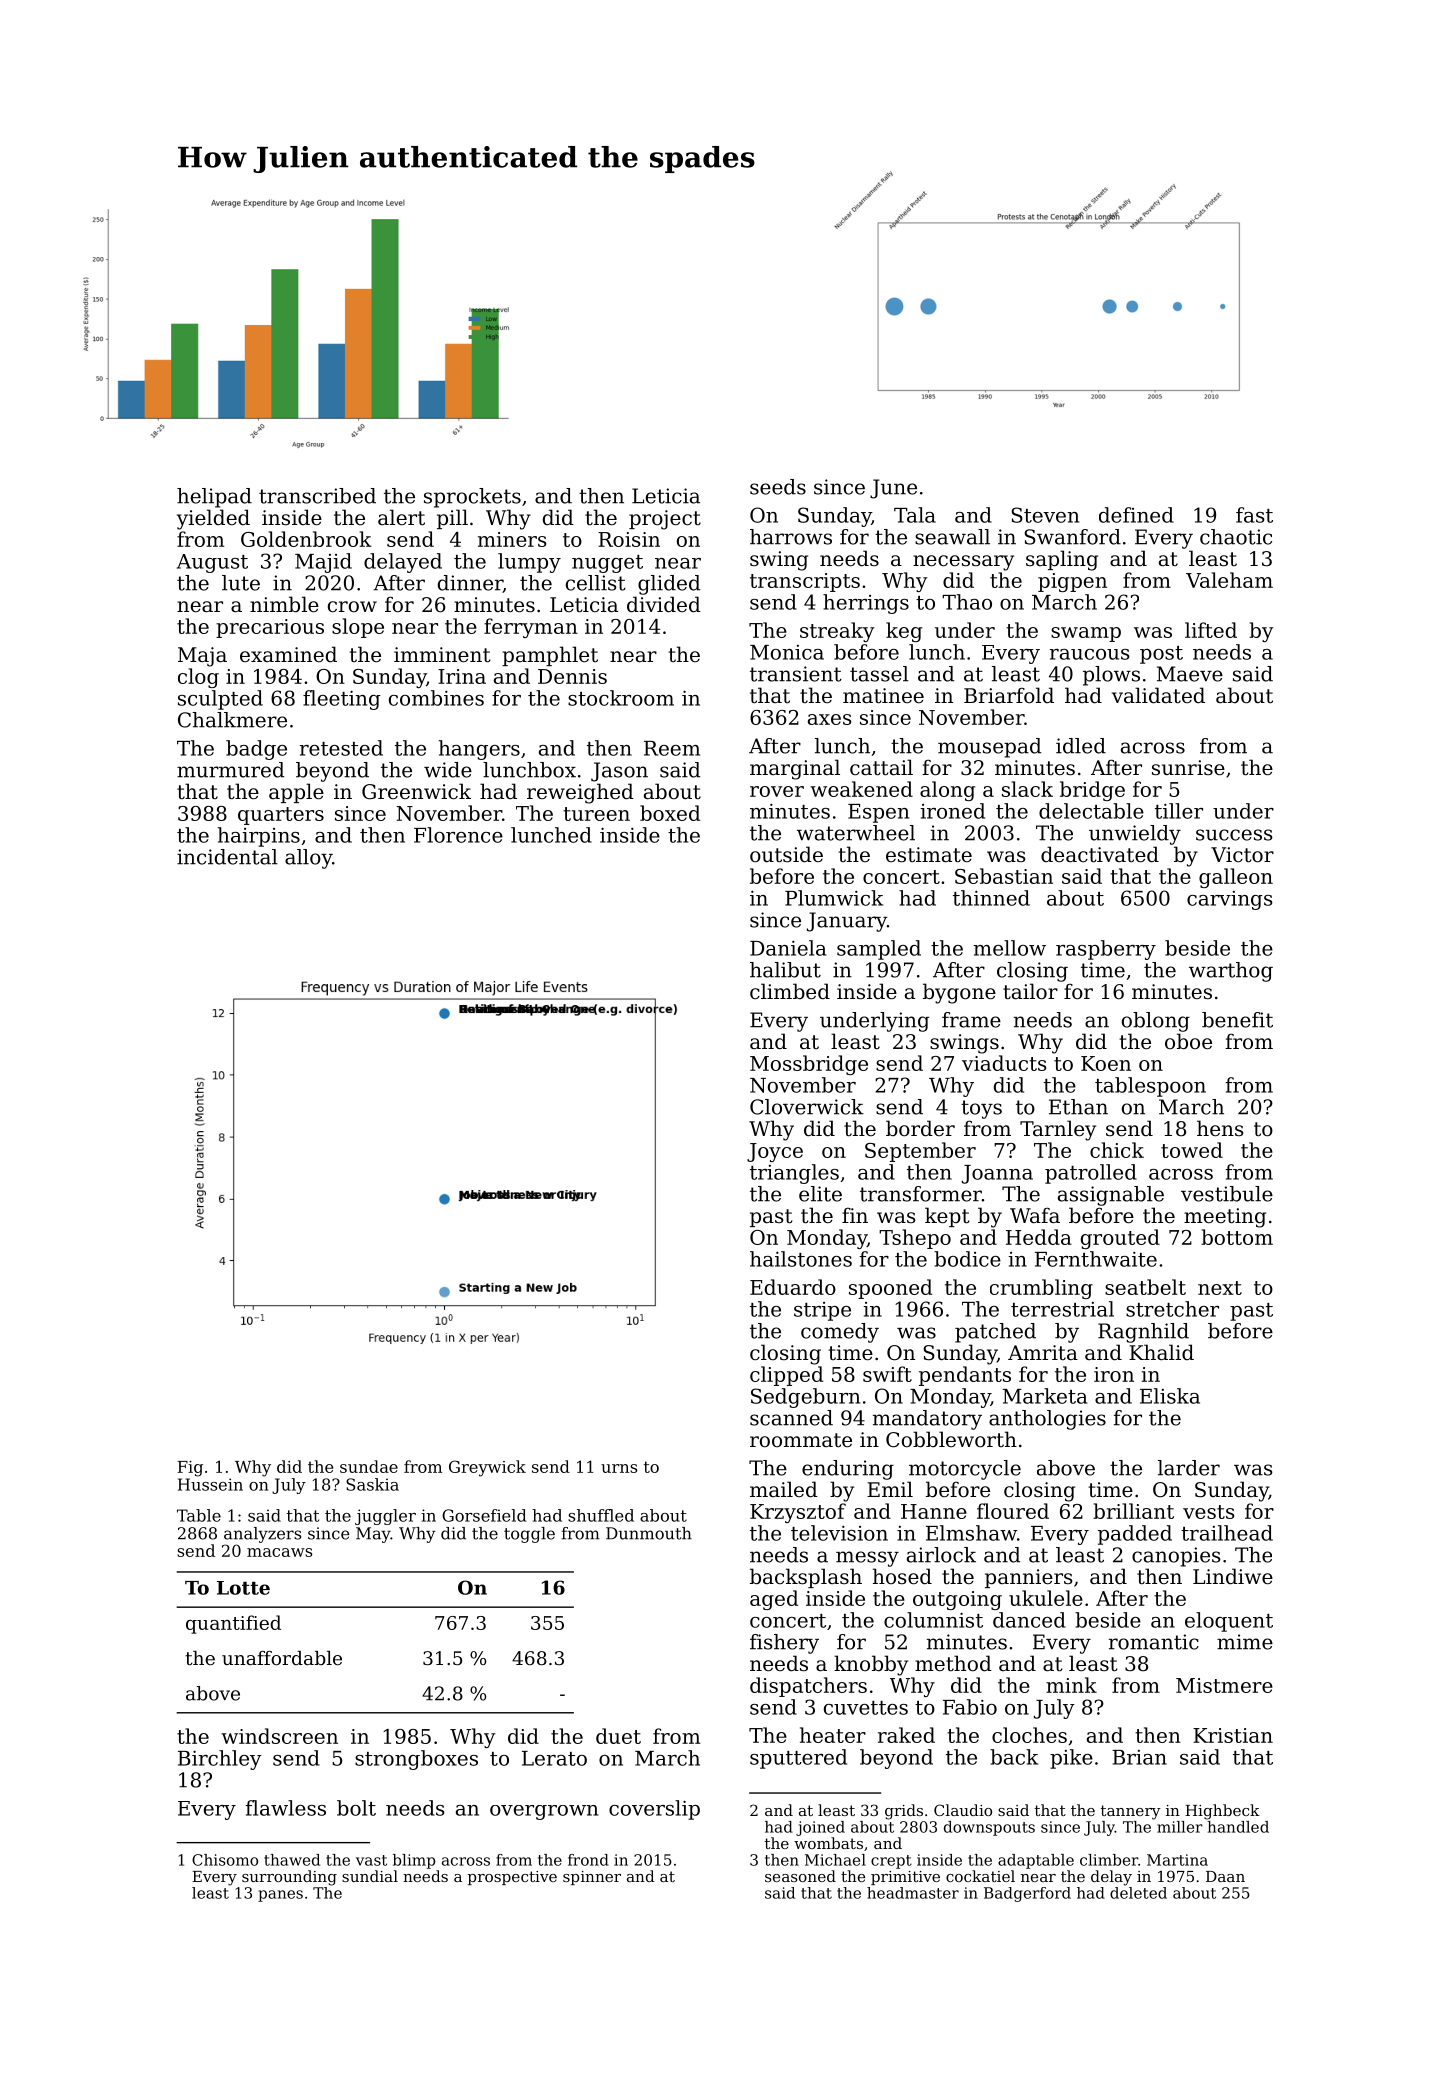 This document has height=2100, width=1450. I want to click on project, so click(665, 520).
